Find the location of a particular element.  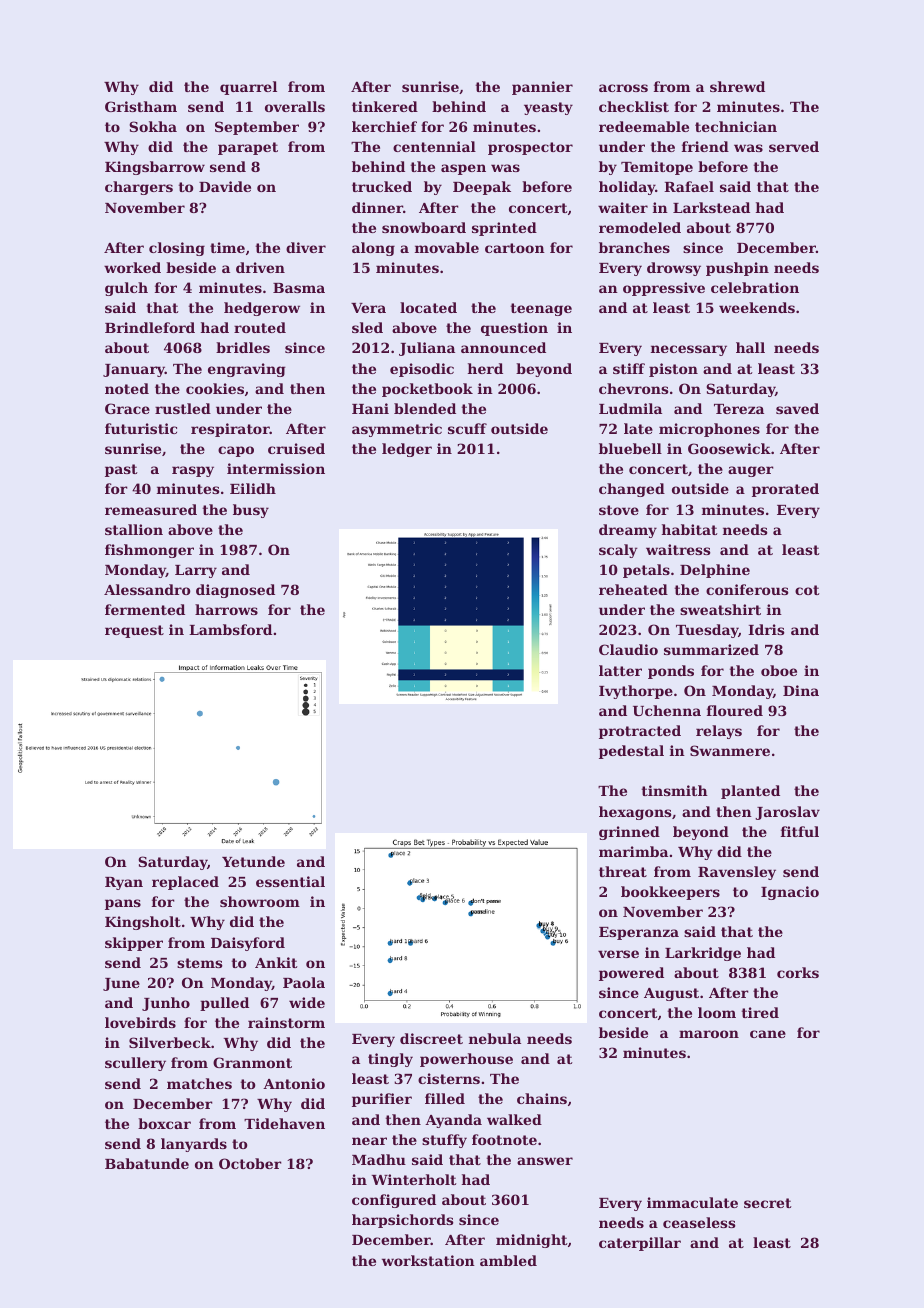

ambled is located at coordinates (508, 1260).
